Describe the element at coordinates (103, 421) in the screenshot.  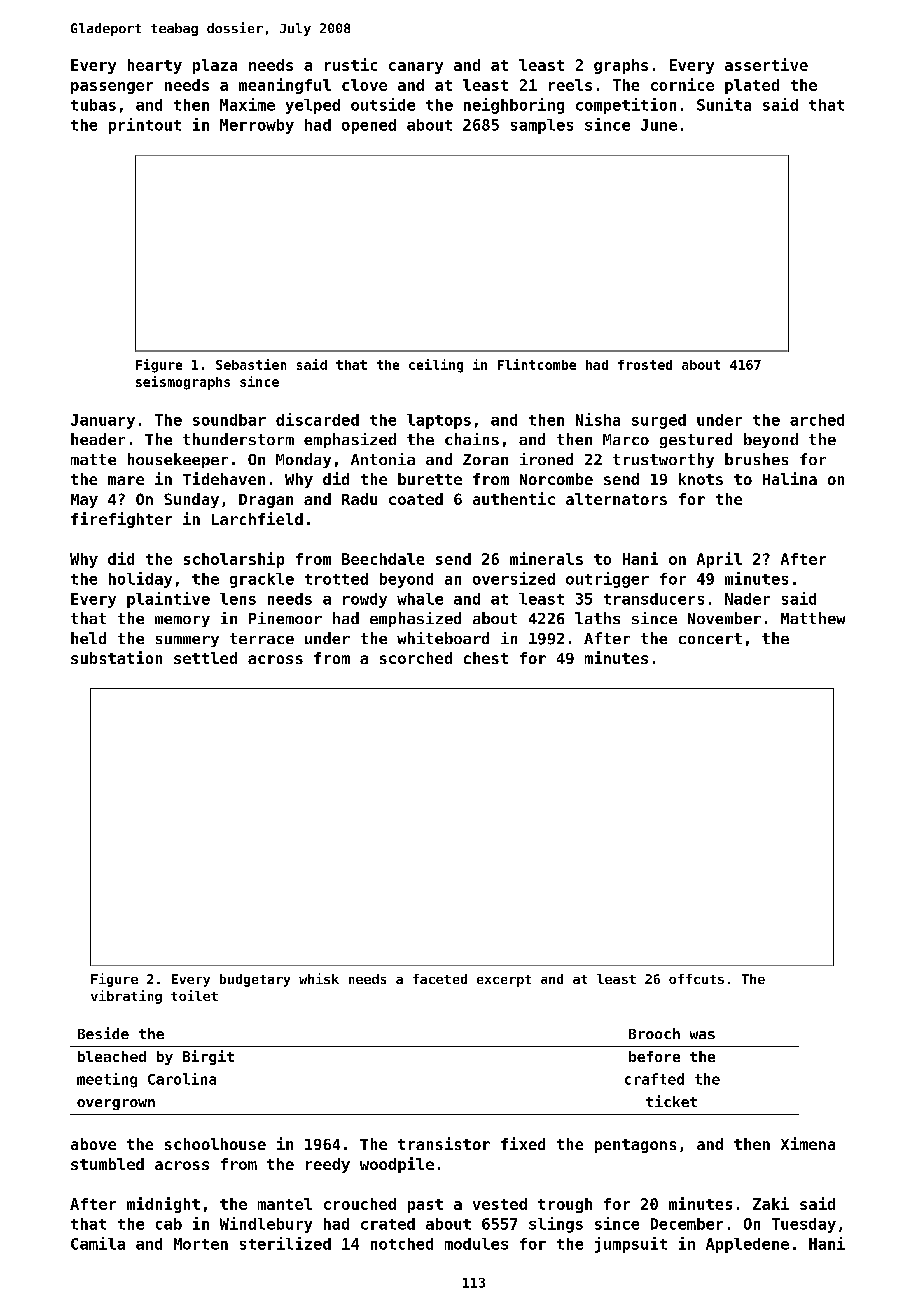
I see `January` at that location.
